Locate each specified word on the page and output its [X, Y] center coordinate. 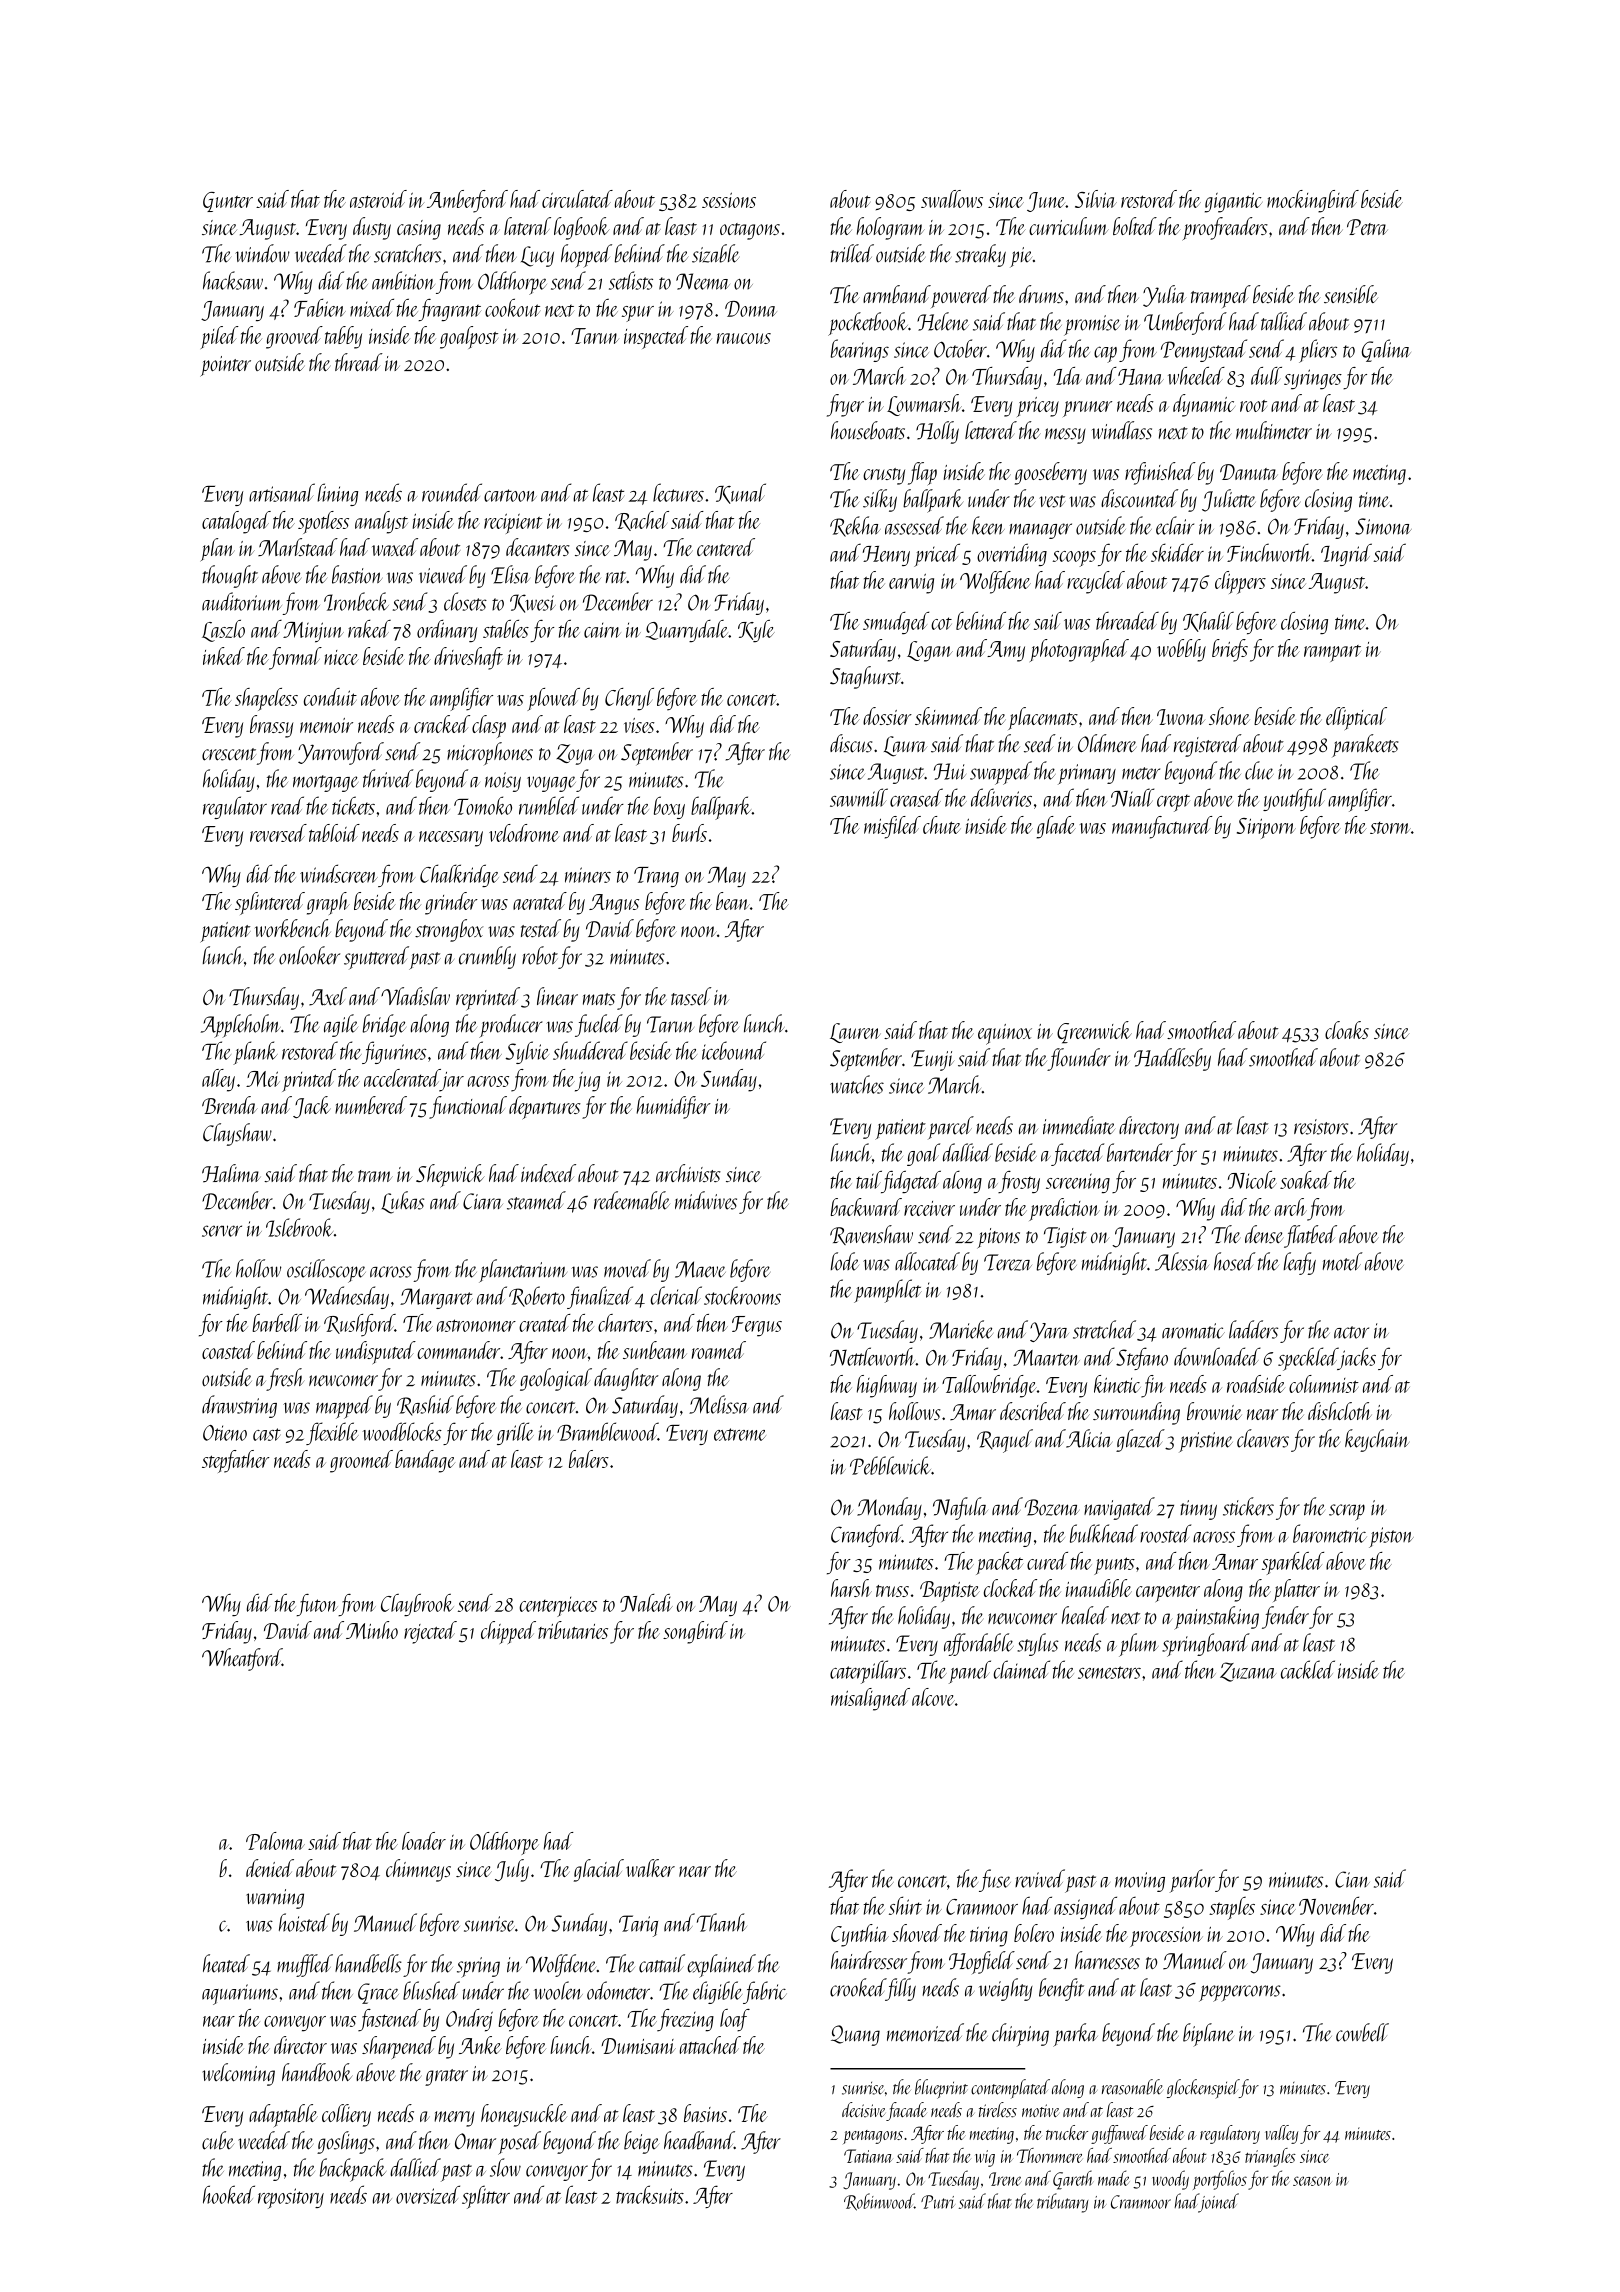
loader [424, 1841]
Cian [1352, 1879]
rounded [452, 492]
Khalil [1208, 622]
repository [291, 2198]
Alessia [1182, 1261]
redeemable [632, 1200]
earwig [911, 584]
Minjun [313, 632]
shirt [905, 1905]
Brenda [230, 1105]
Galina [1386, 350]
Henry [886, 556]
